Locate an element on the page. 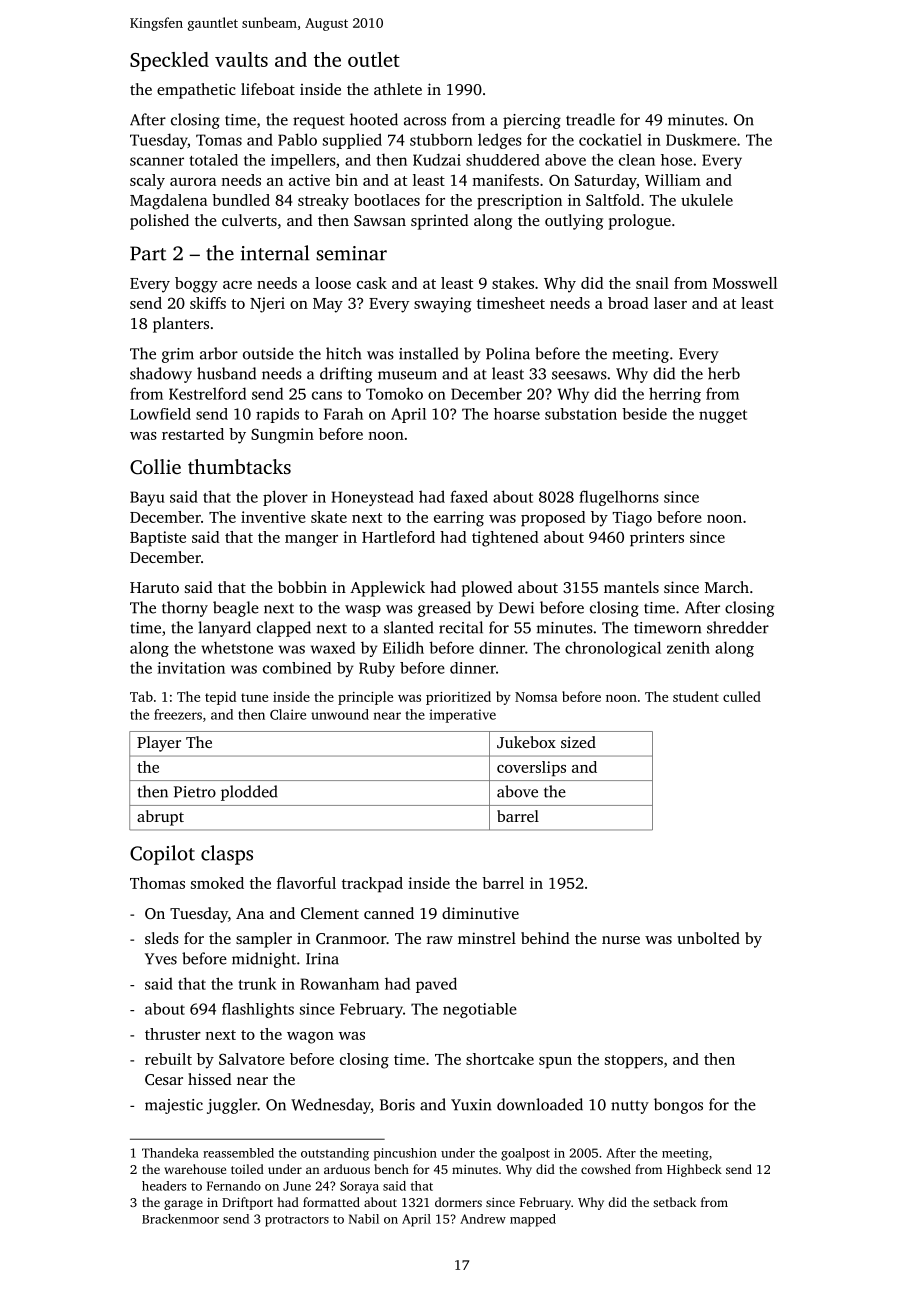  arbor is located at coordinates (219, 353).
